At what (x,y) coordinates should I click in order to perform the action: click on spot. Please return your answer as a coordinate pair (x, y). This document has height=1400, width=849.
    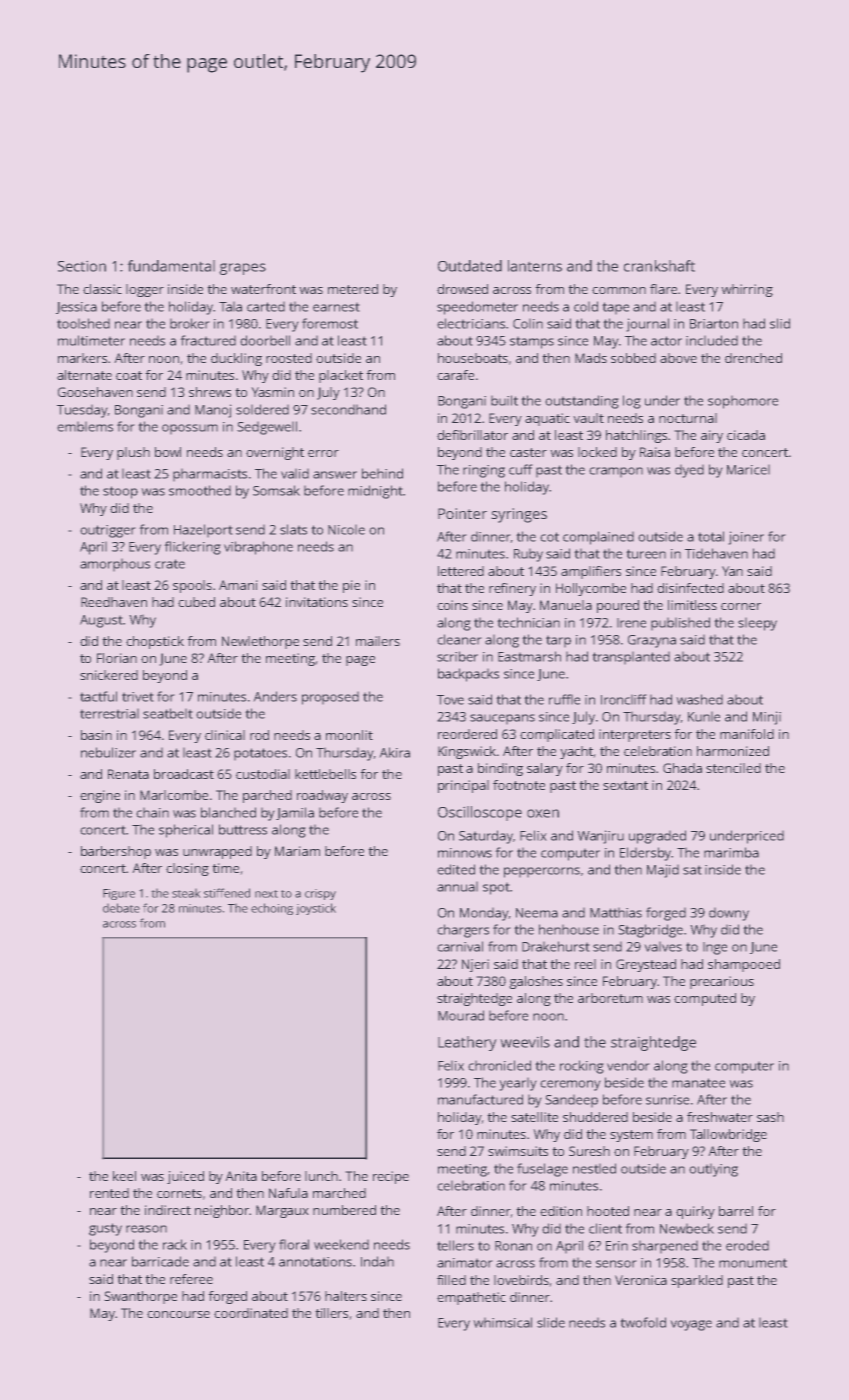
    Looking at the image, I should click on (496, 888).
